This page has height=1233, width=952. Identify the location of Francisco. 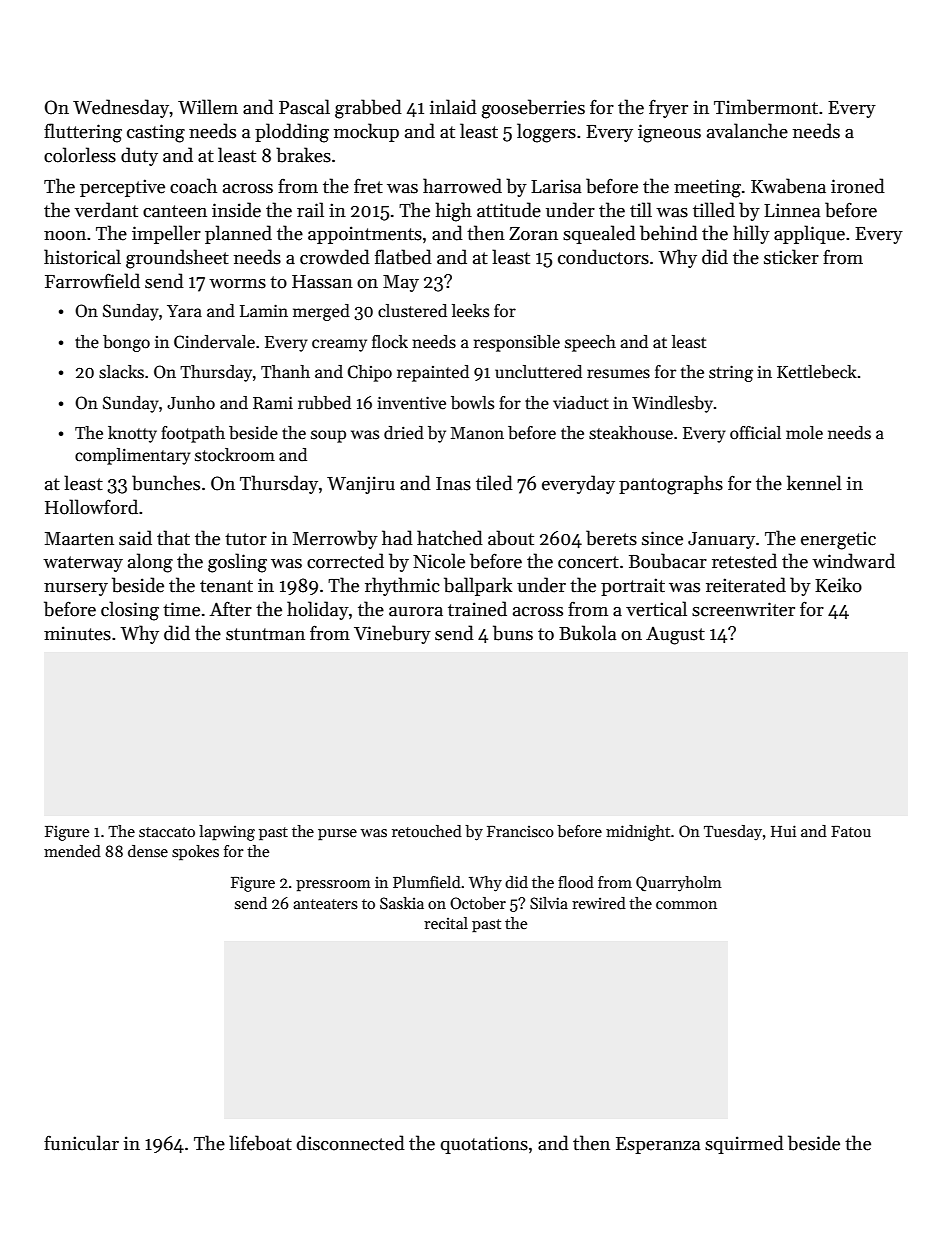
(520, 831).
